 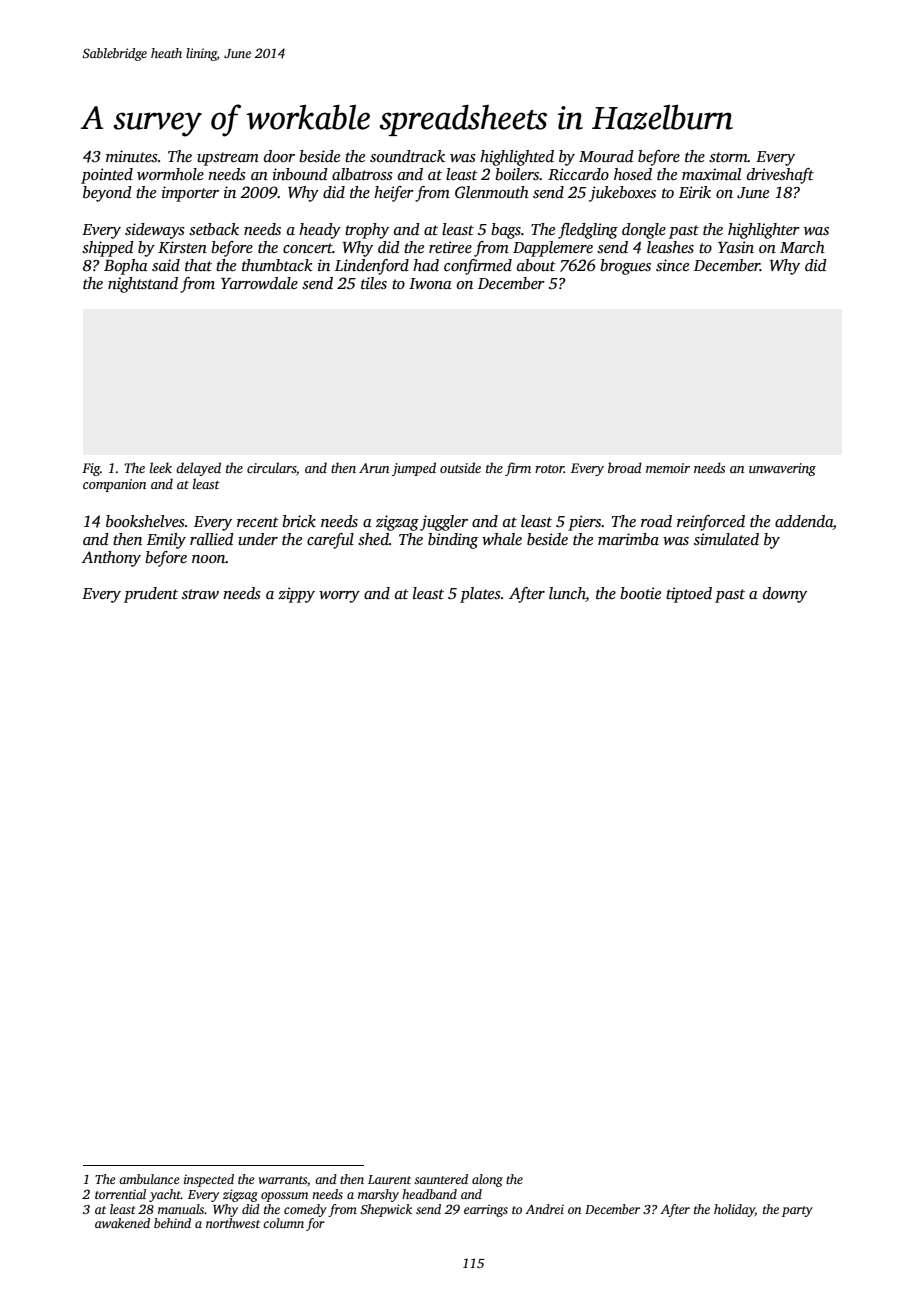 I want to click on worry, so click(x=339, y=597).
